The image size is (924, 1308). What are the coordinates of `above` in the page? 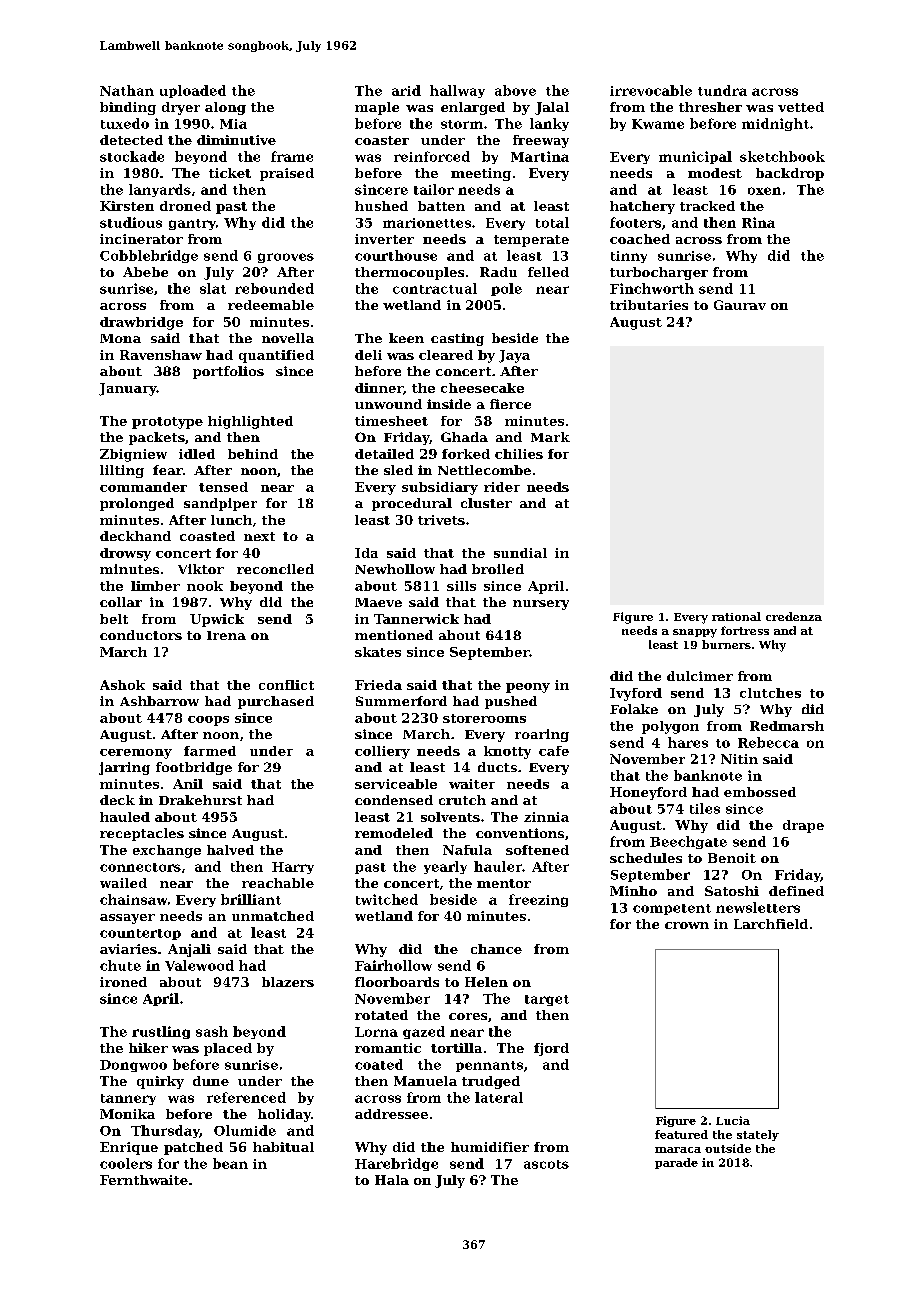 It's located at (515, 90).
